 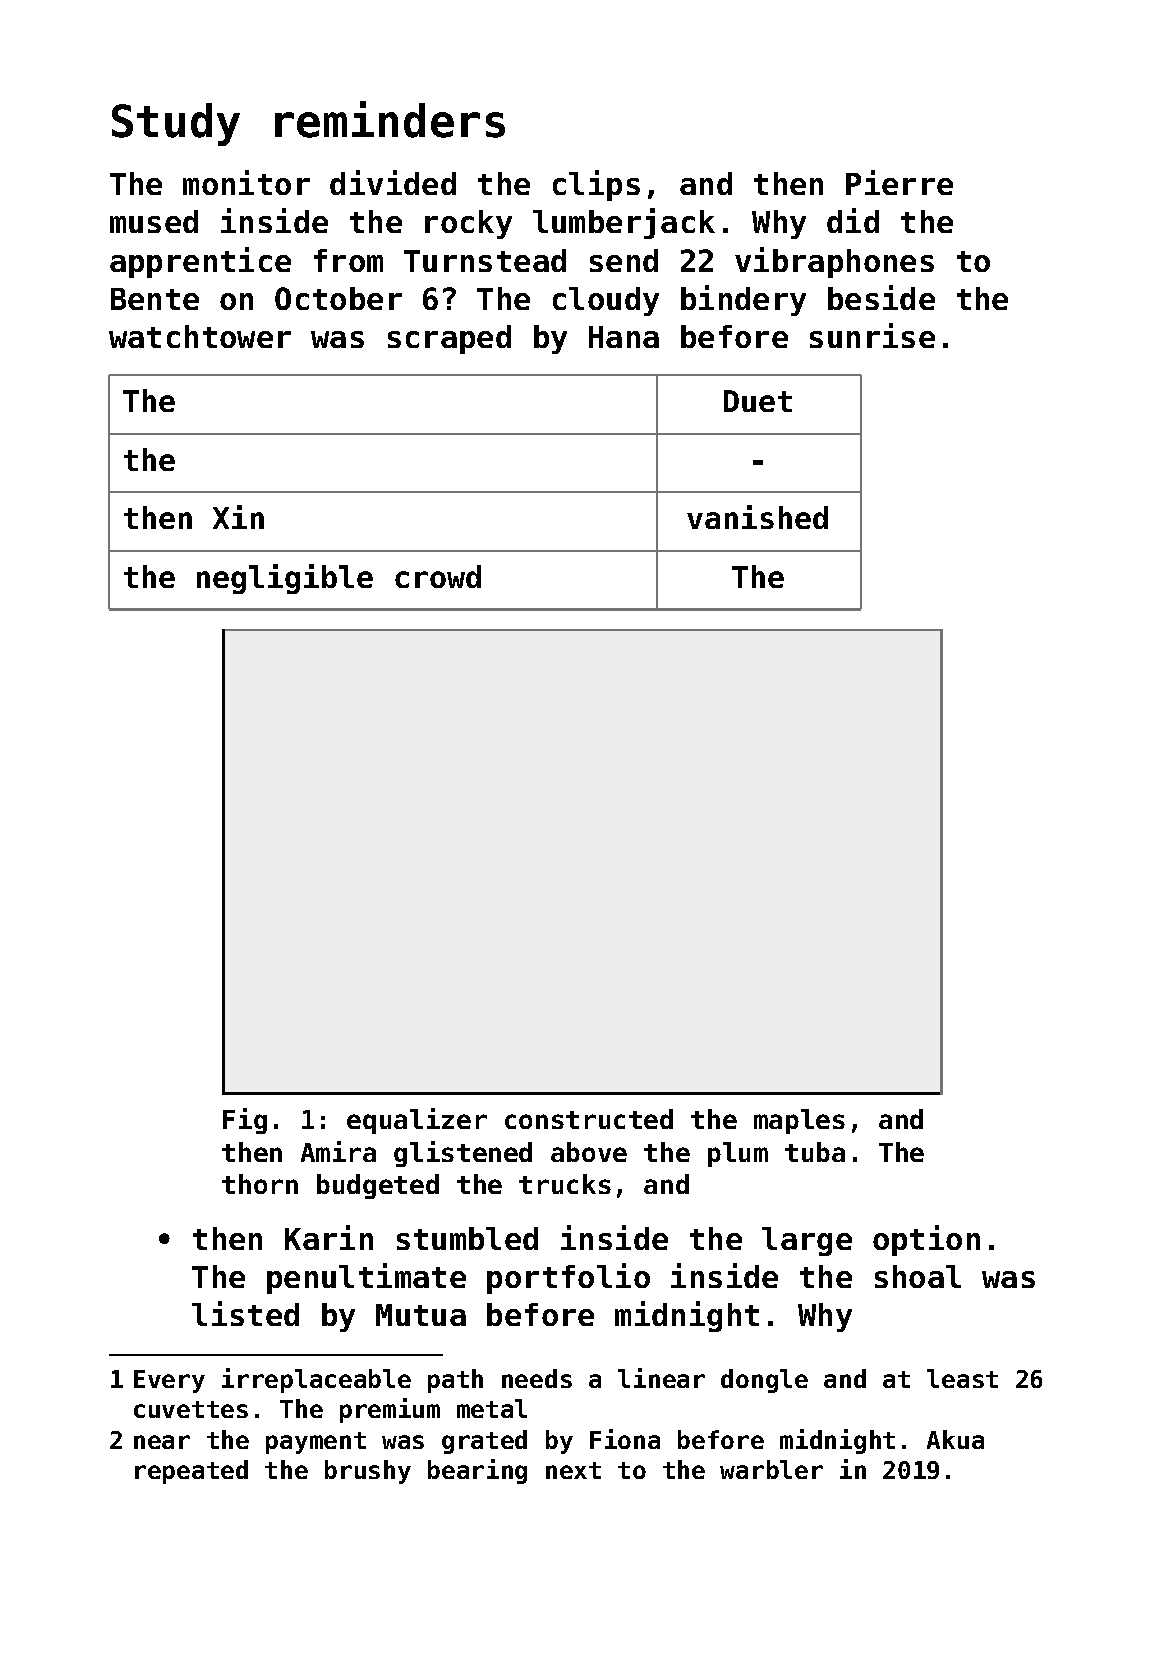 I want to click on repeated, so click(x=191, y=1472).
